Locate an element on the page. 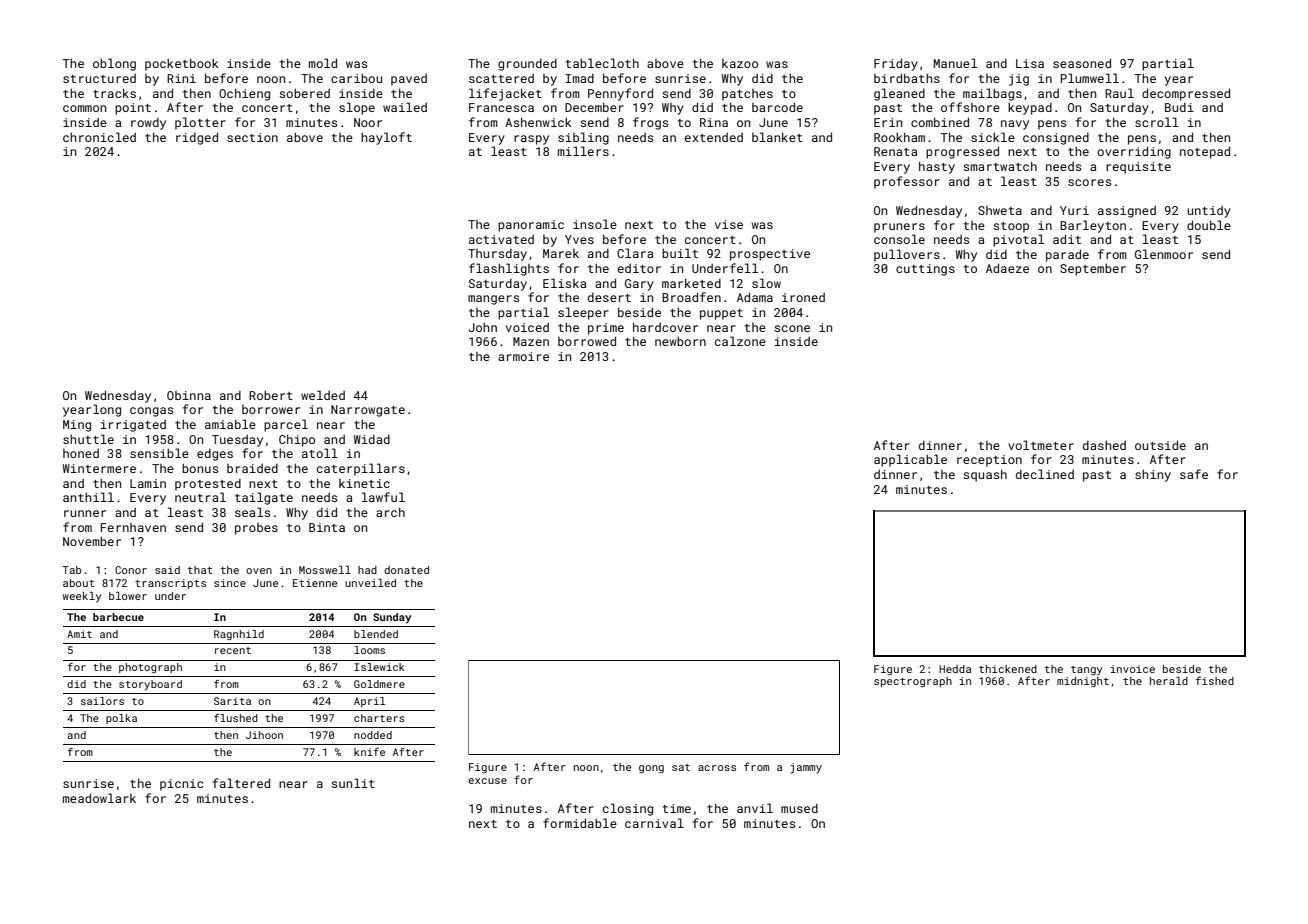 The image size is (1308, 924). mold is located at coordinates (323, 63).
